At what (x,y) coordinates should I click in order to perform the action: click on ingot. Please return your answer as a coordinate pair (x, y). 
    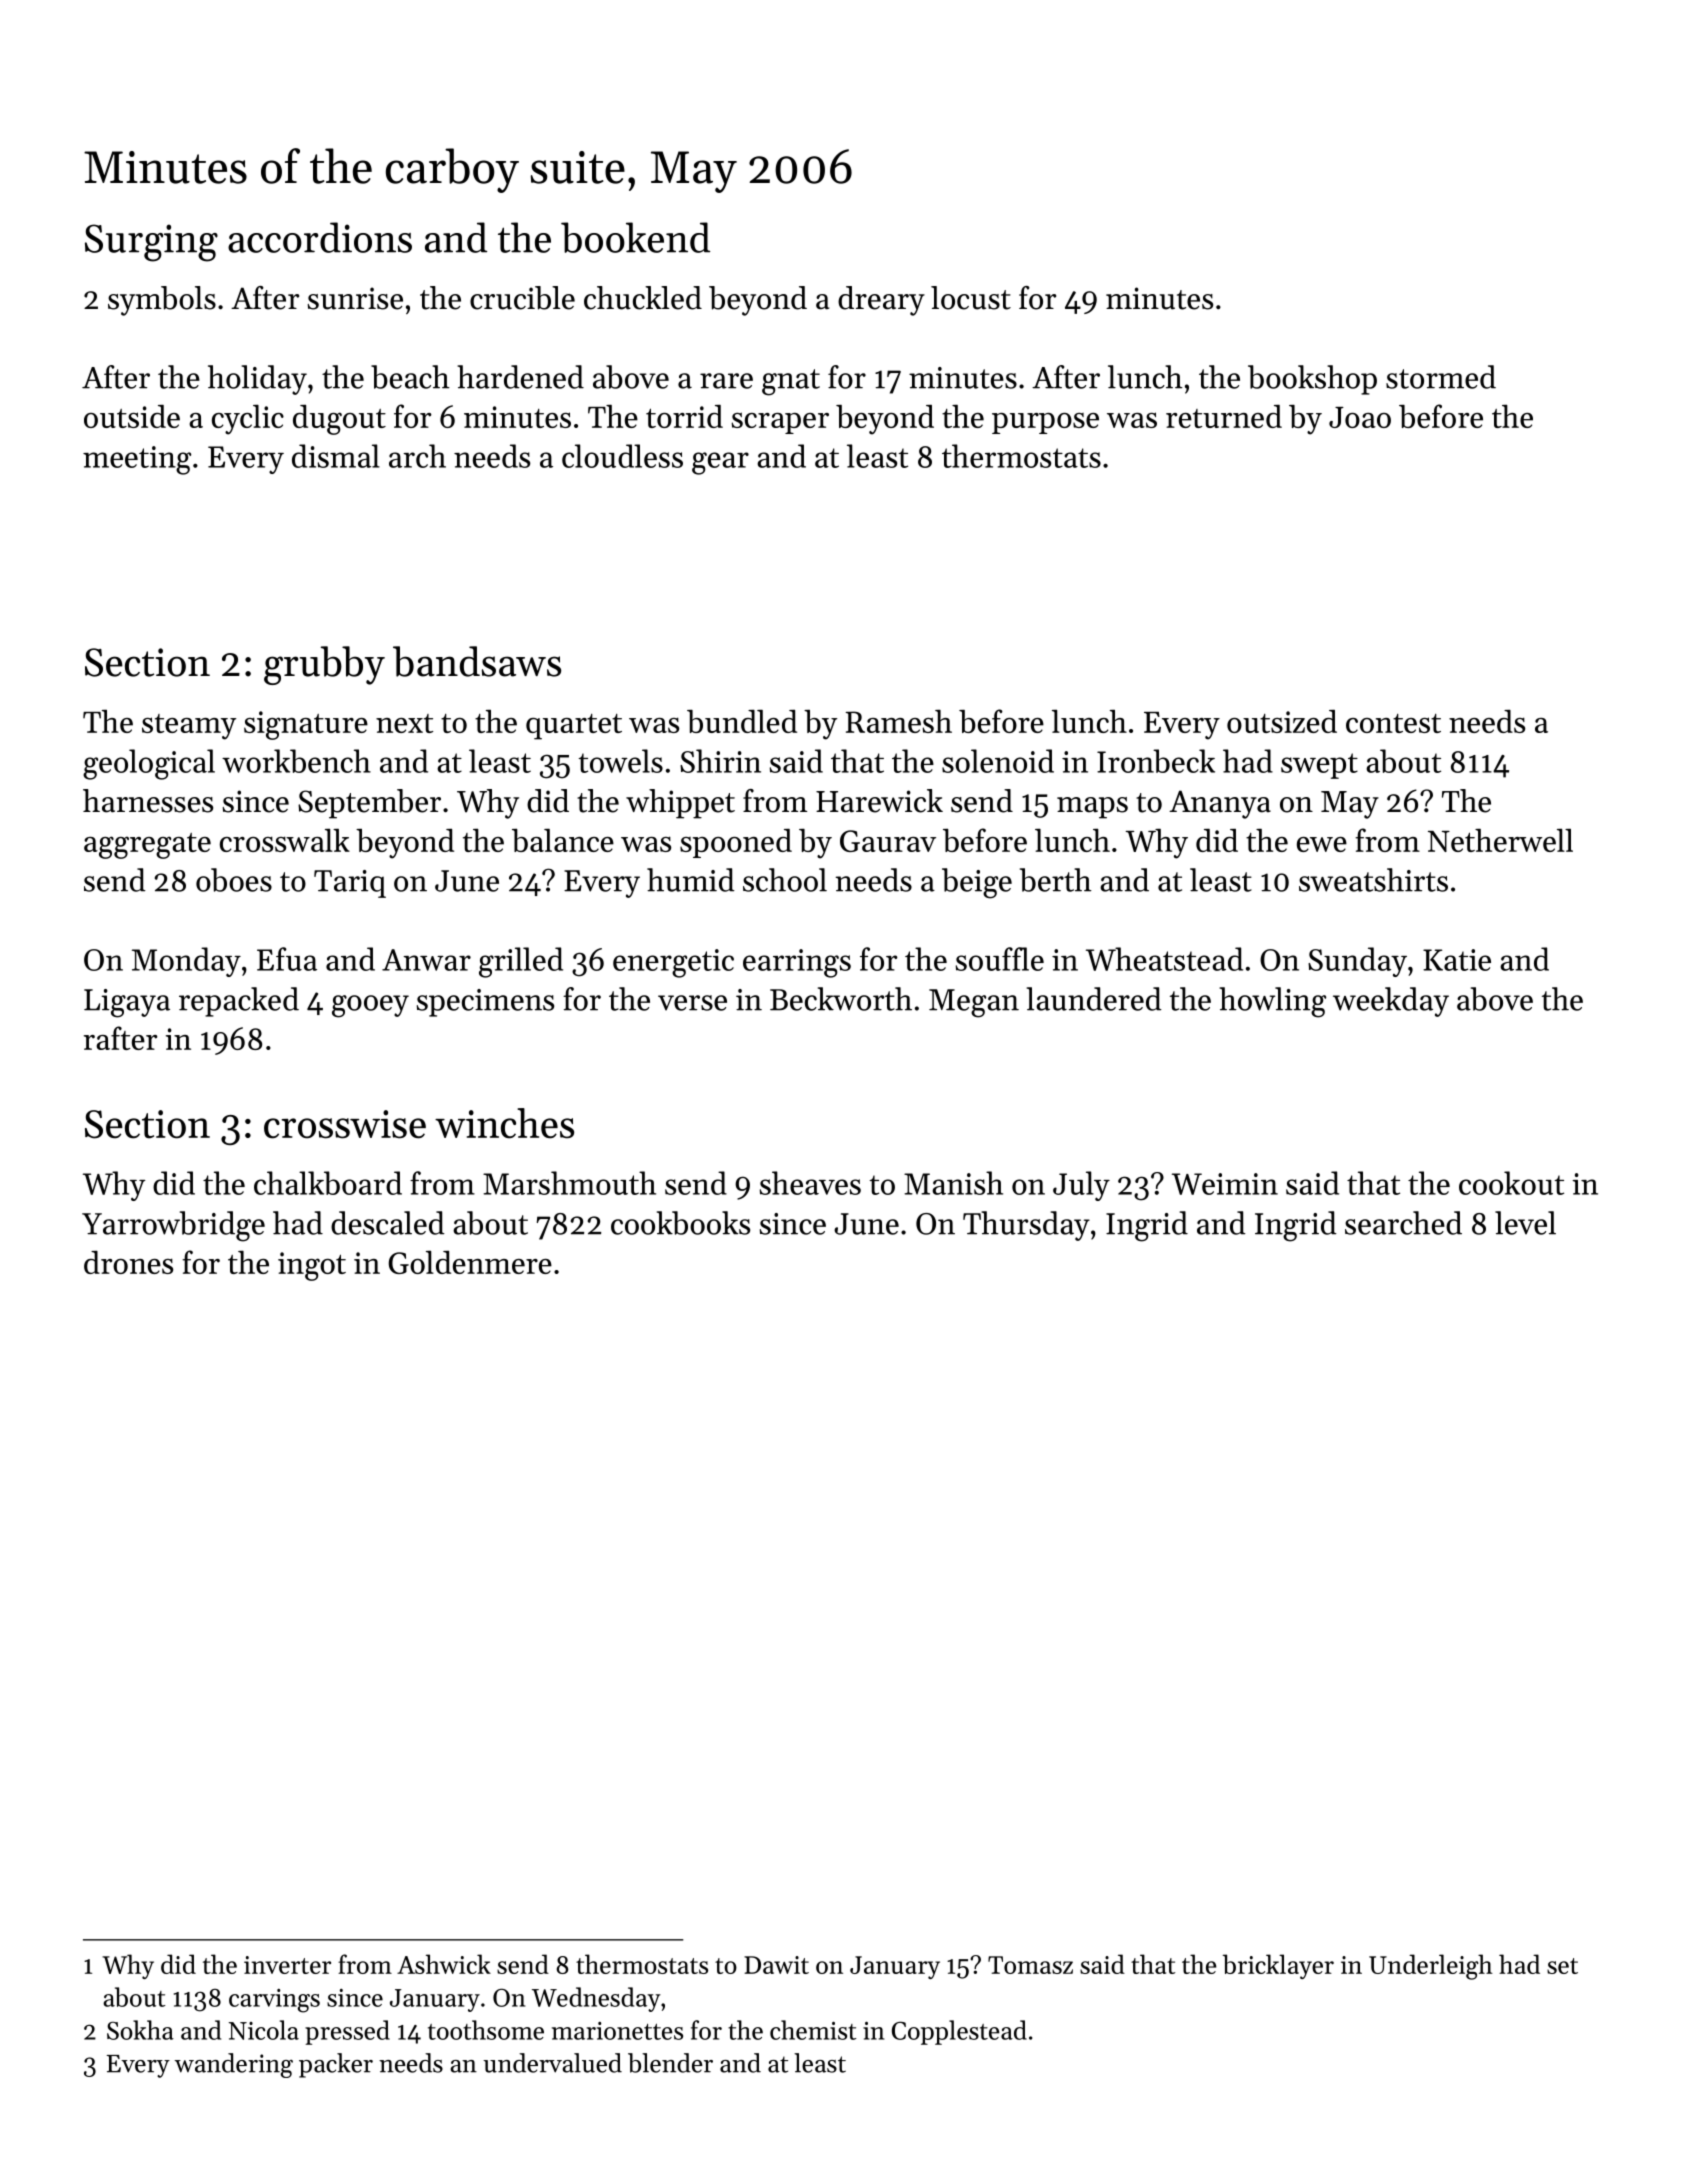
    Looking at the image, I should click on (312, 1266).
